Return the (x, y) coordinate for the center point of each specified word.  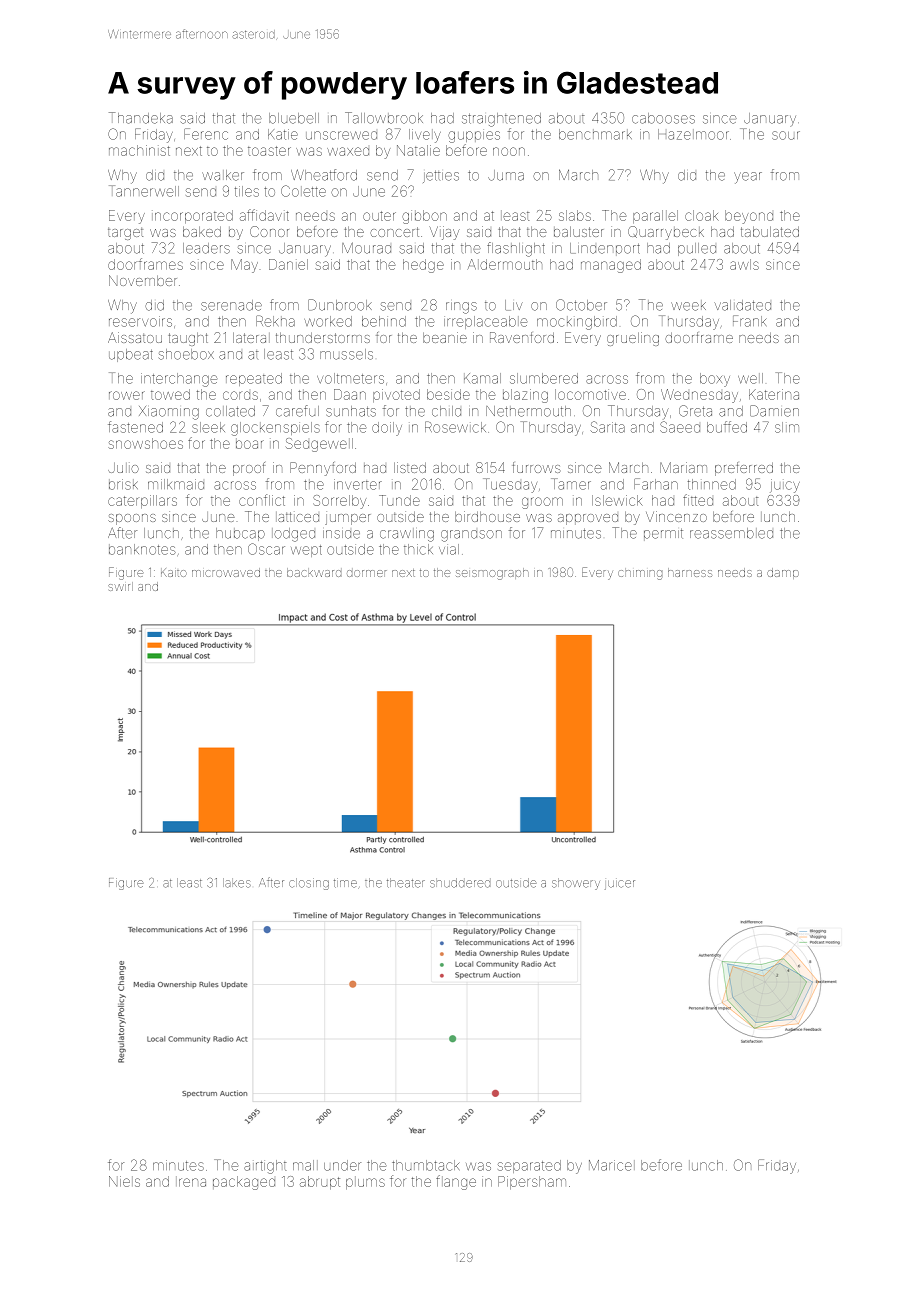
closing (309, 884)
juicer (620, 885)
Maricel (612, 1165)
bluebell (294, 118)
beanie (445, 337)
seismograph (492, 574)
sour (786, 135)
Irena (191, 1181)
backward (314, 572)
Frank (749, 321)
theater (406, 883)
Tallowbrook (384, 118)
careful (297, 411)
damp (783, 573)
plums (365, 1183)
